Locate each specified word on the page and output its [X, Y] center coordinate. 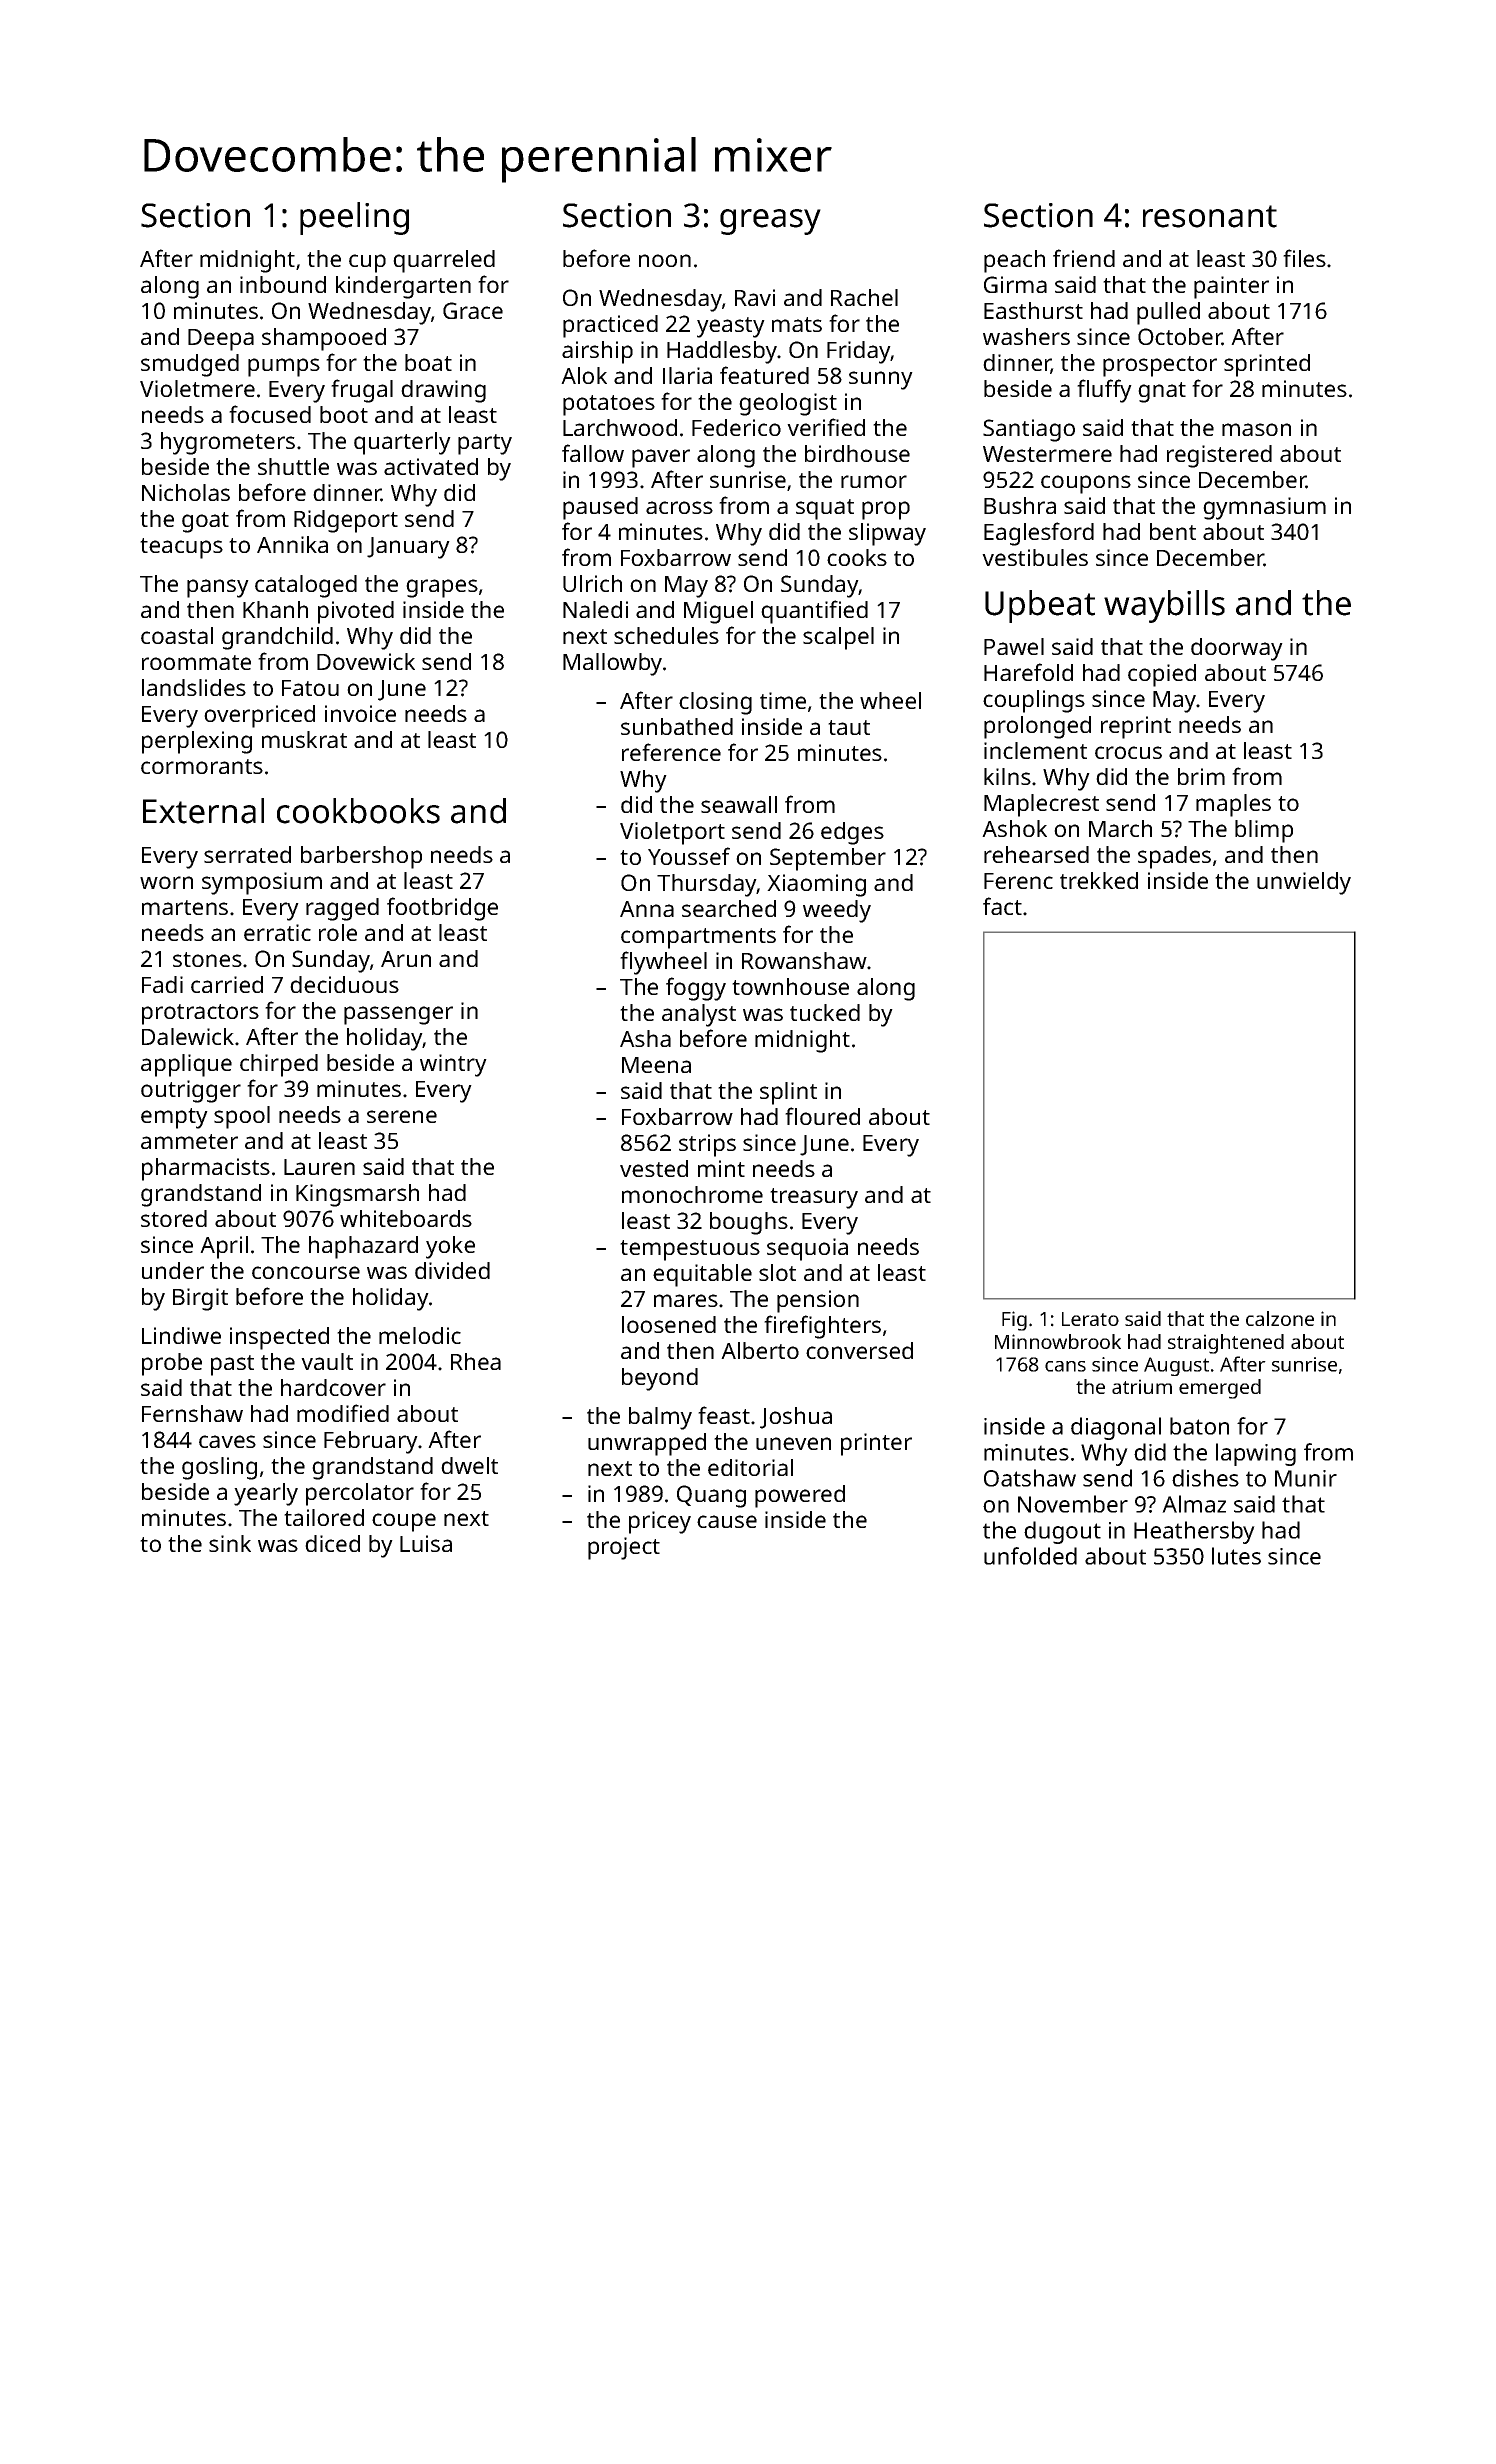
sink [230, 1543]
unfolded [1030, 1556]
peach [1014, 261]
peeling [354, 218]
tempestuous [690, 1250]
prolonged [1037, 727]
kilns [1007, 776]
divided [452, 1270]
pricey [660, 1522]
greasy [770, 222]
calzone [1280, 1318]
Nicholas [186, 492]
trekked [1099, 880]
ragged [342, 909]
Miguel [718, 612]
